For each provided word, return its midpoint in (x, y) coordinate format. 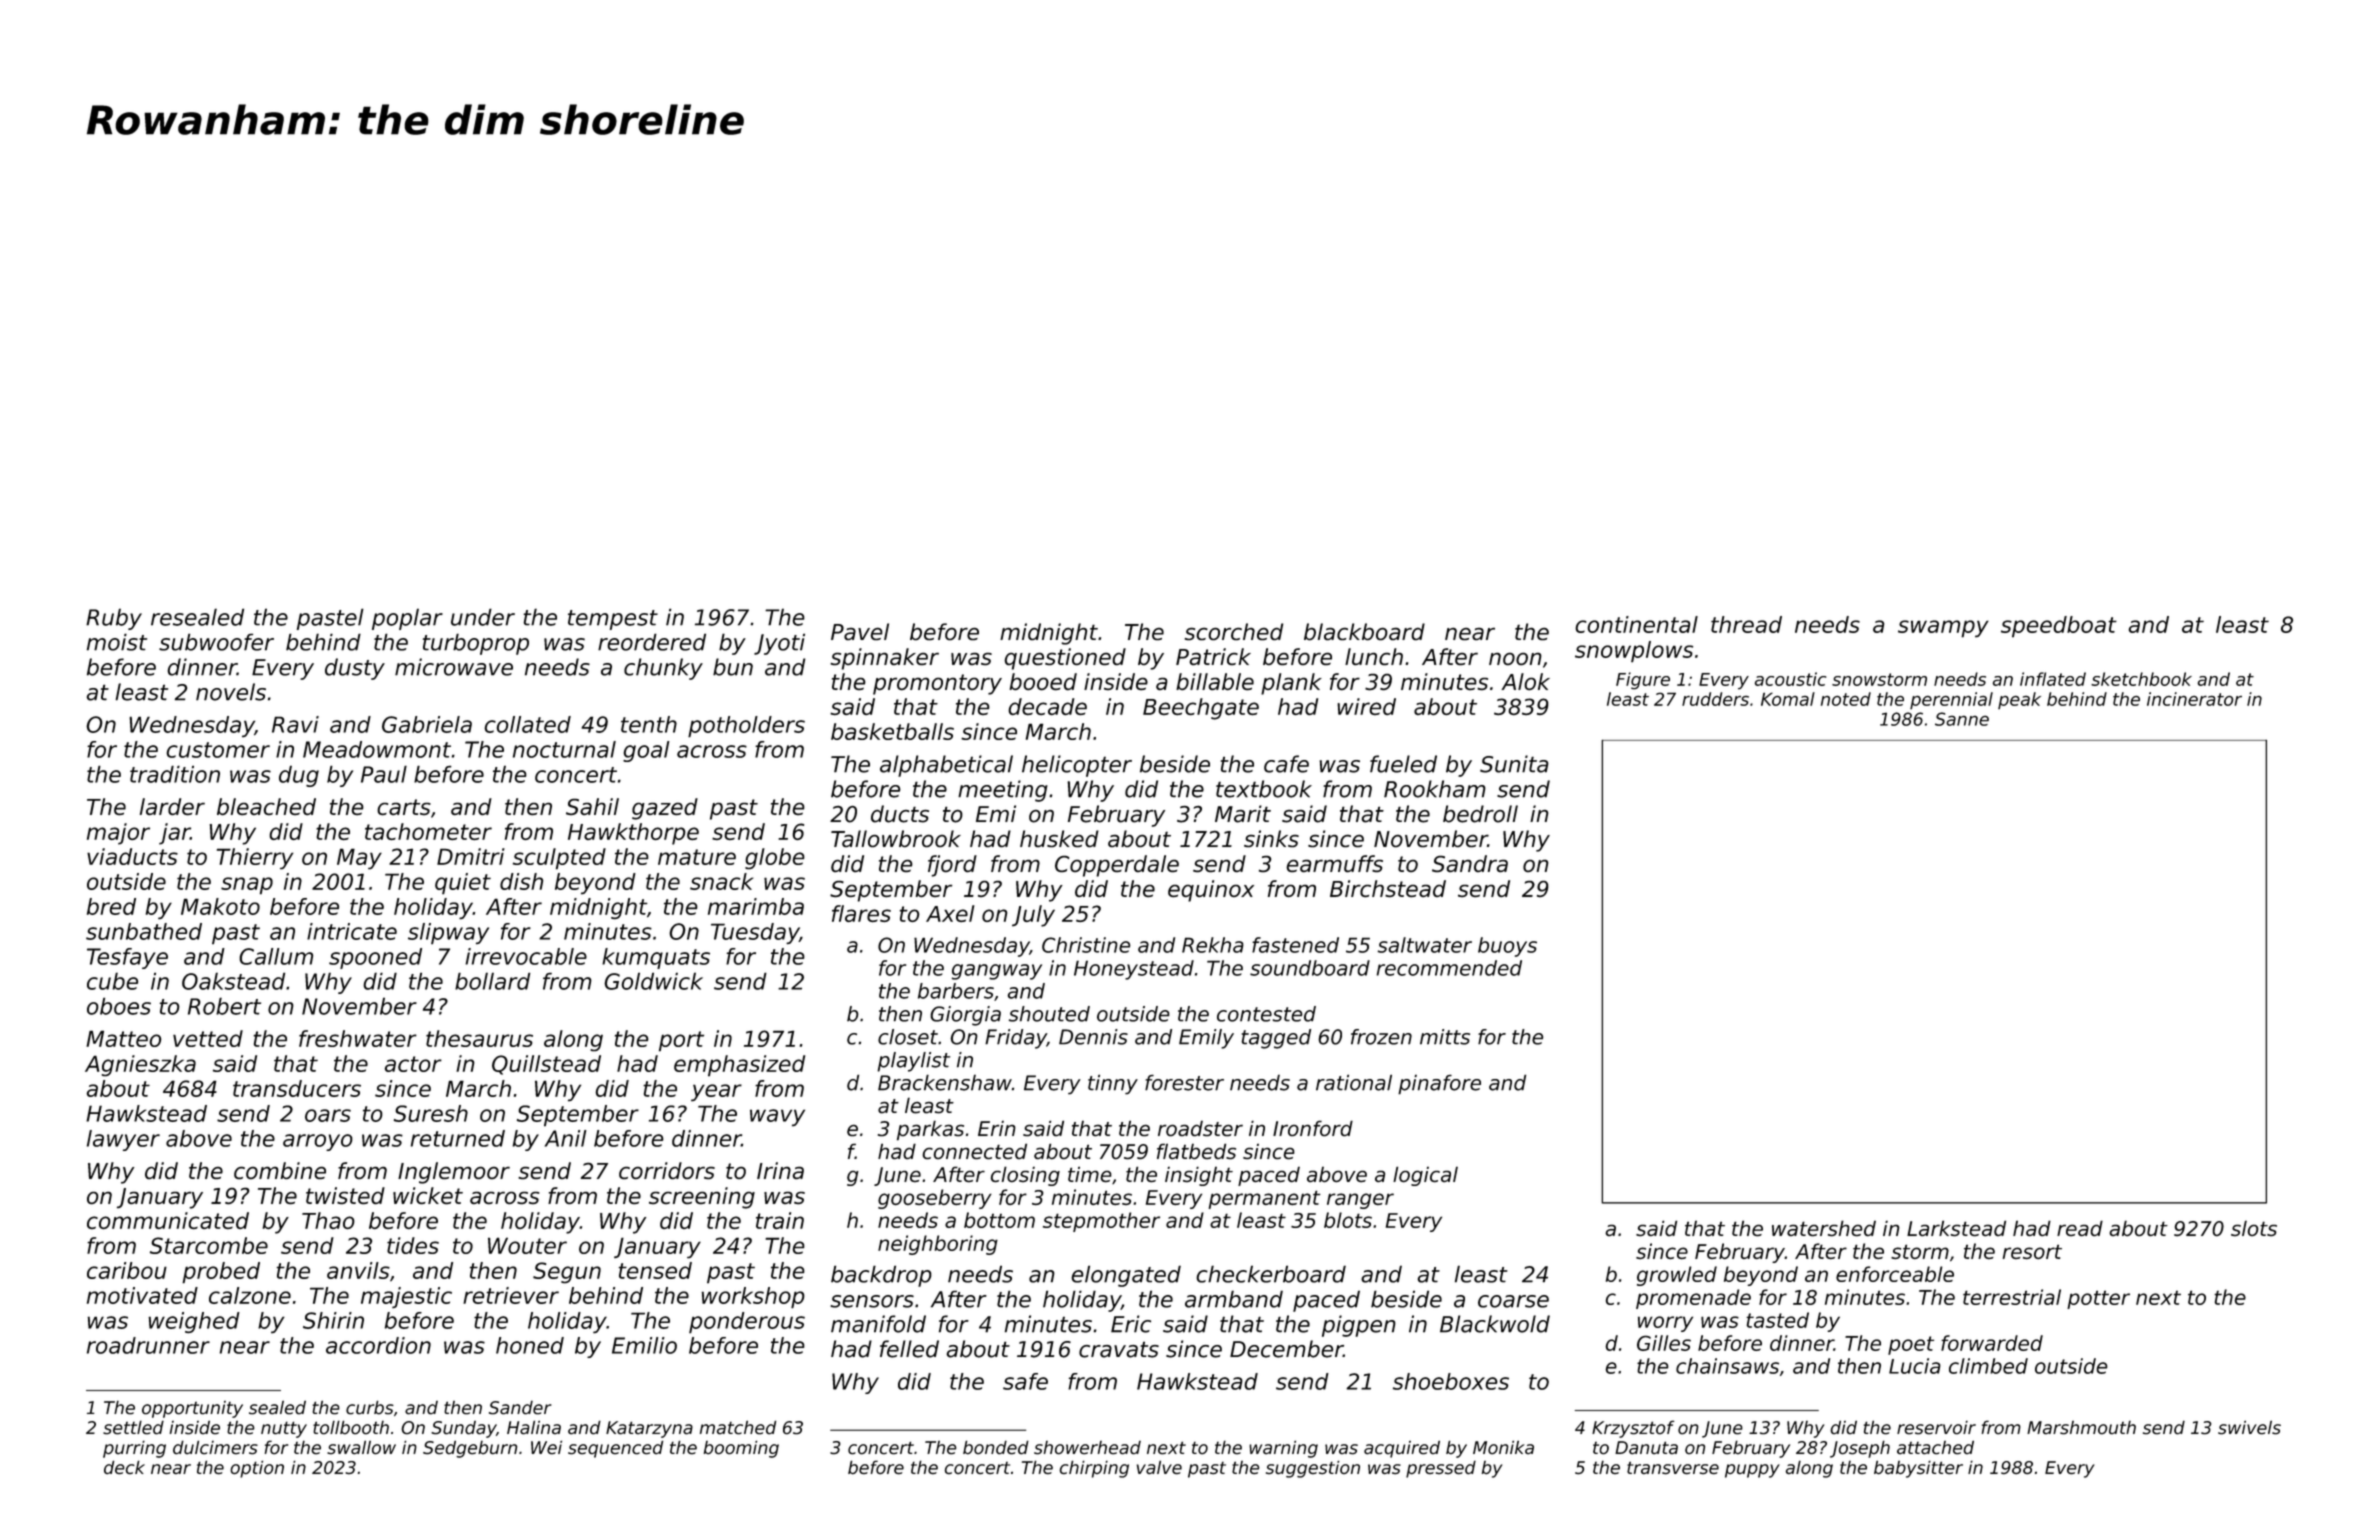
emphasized (739, 1065)
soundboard (1310, 968)
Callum (276, 956)
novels (231, 692)
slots (2254, 1228)
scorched (1234, 631)
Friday (1016, 1039)
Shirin (333, 1320)
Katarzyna (649, 1429)
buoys (1507, 947)
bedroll (1480, 814)
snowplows (1634, 652)
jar (174, 834)
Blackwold (1495, 1324)
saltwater (1424, 945)
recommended (1449, 968)
